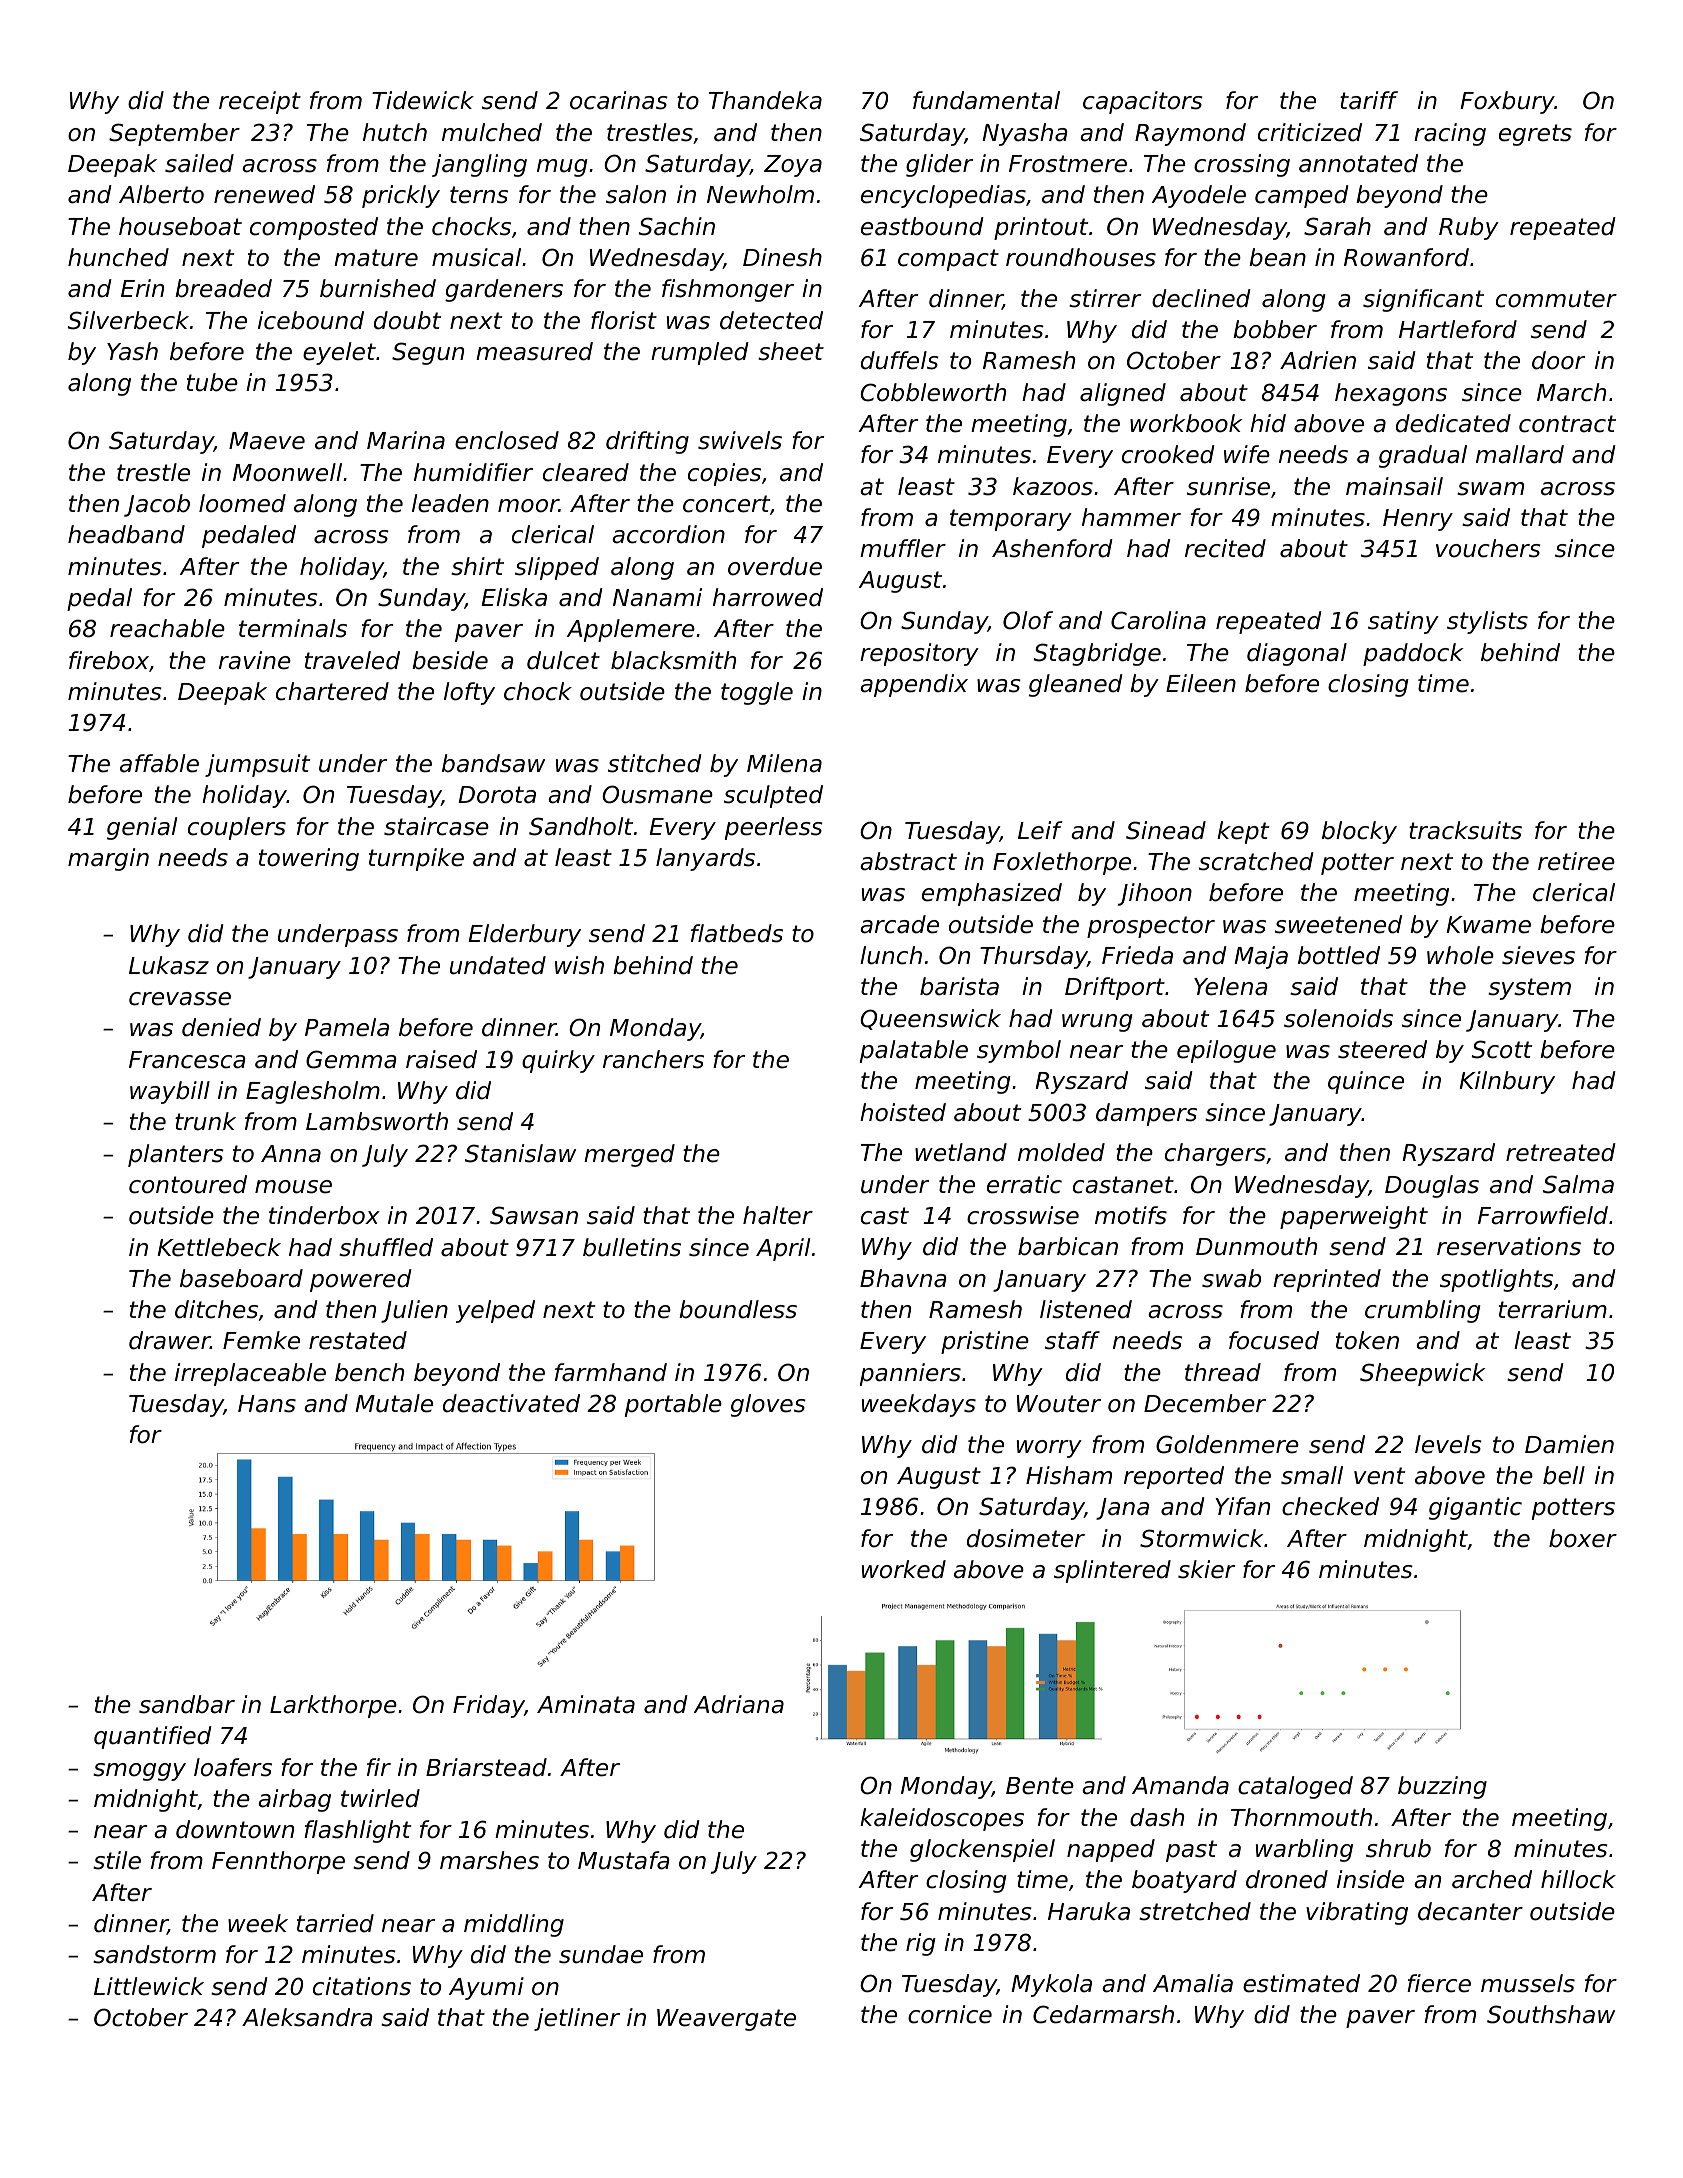 This screenshot has height=2178, width=1683. What do you see at coordinates (986, 100) in the screenshot?
I see `fundamental` at bounding box center [986, 100].
